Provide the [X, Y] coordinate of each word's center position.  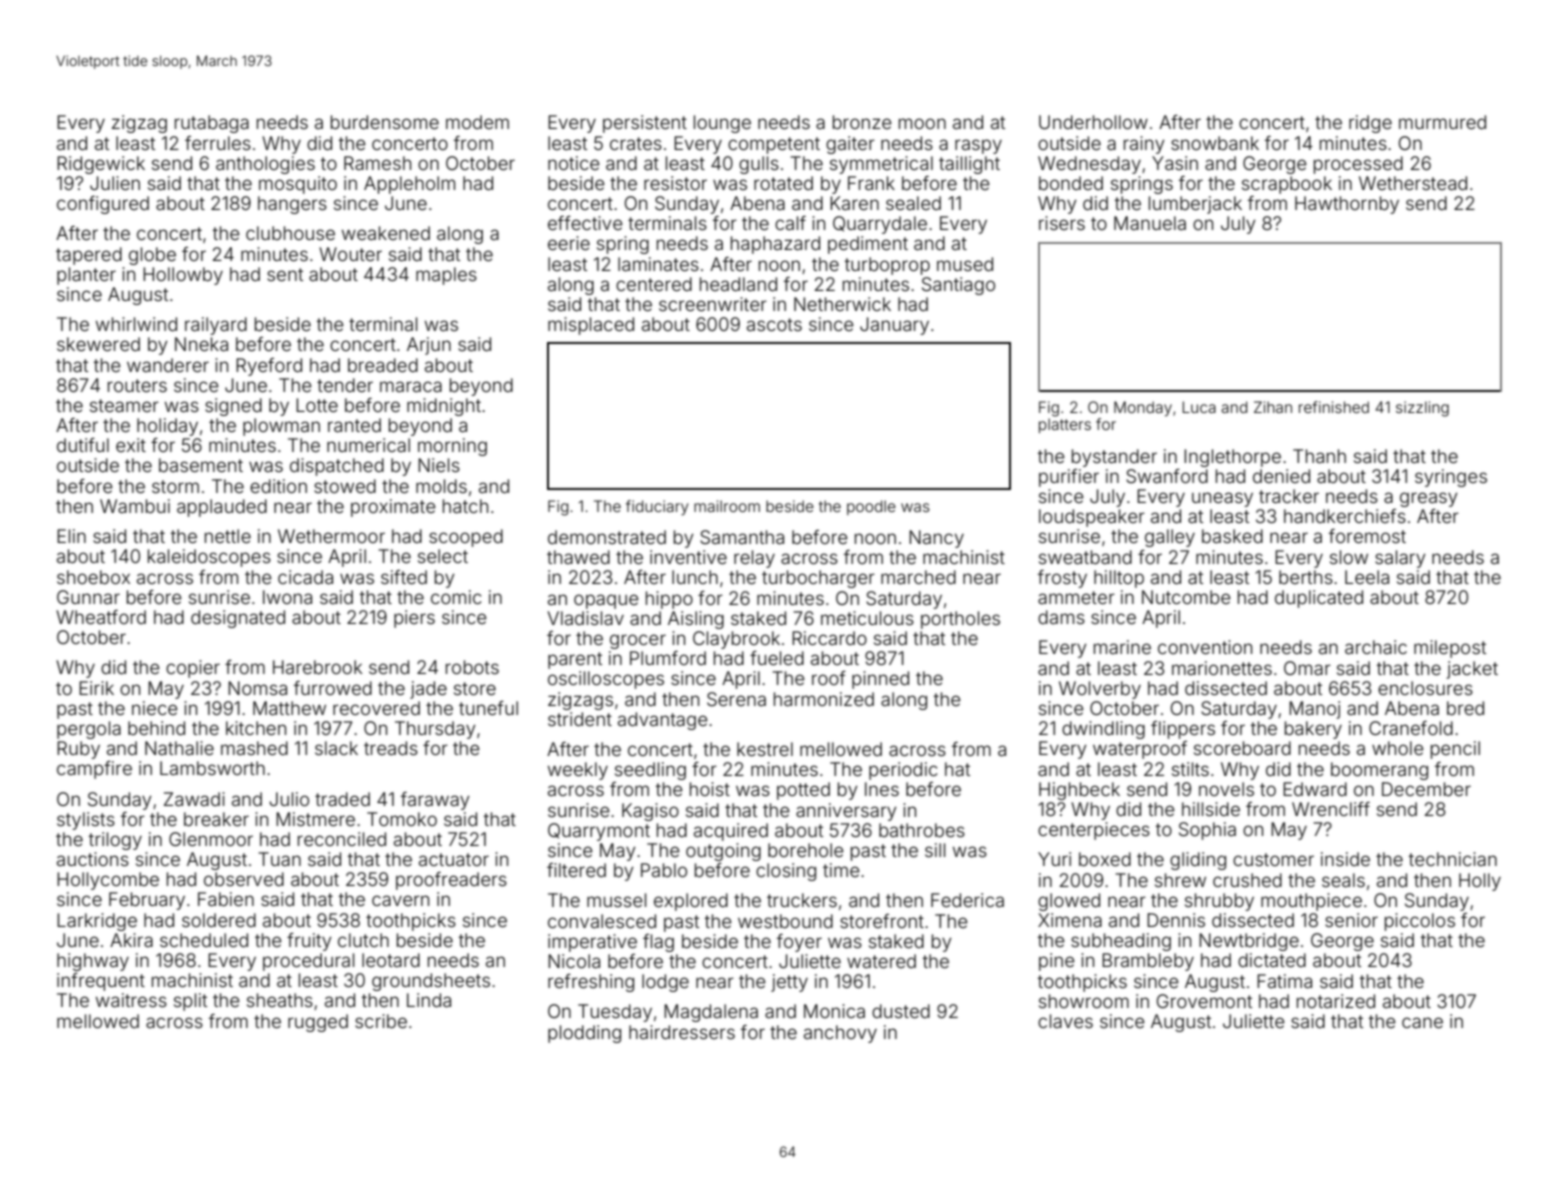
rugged [318, 1023]
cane [1422, 1022]
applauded [222, 508]
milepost [1450, 649]
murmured [1442, 122]
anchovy [840, 1034]
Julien [115, 183]
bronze [862, 122]
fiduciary [657, 508]
